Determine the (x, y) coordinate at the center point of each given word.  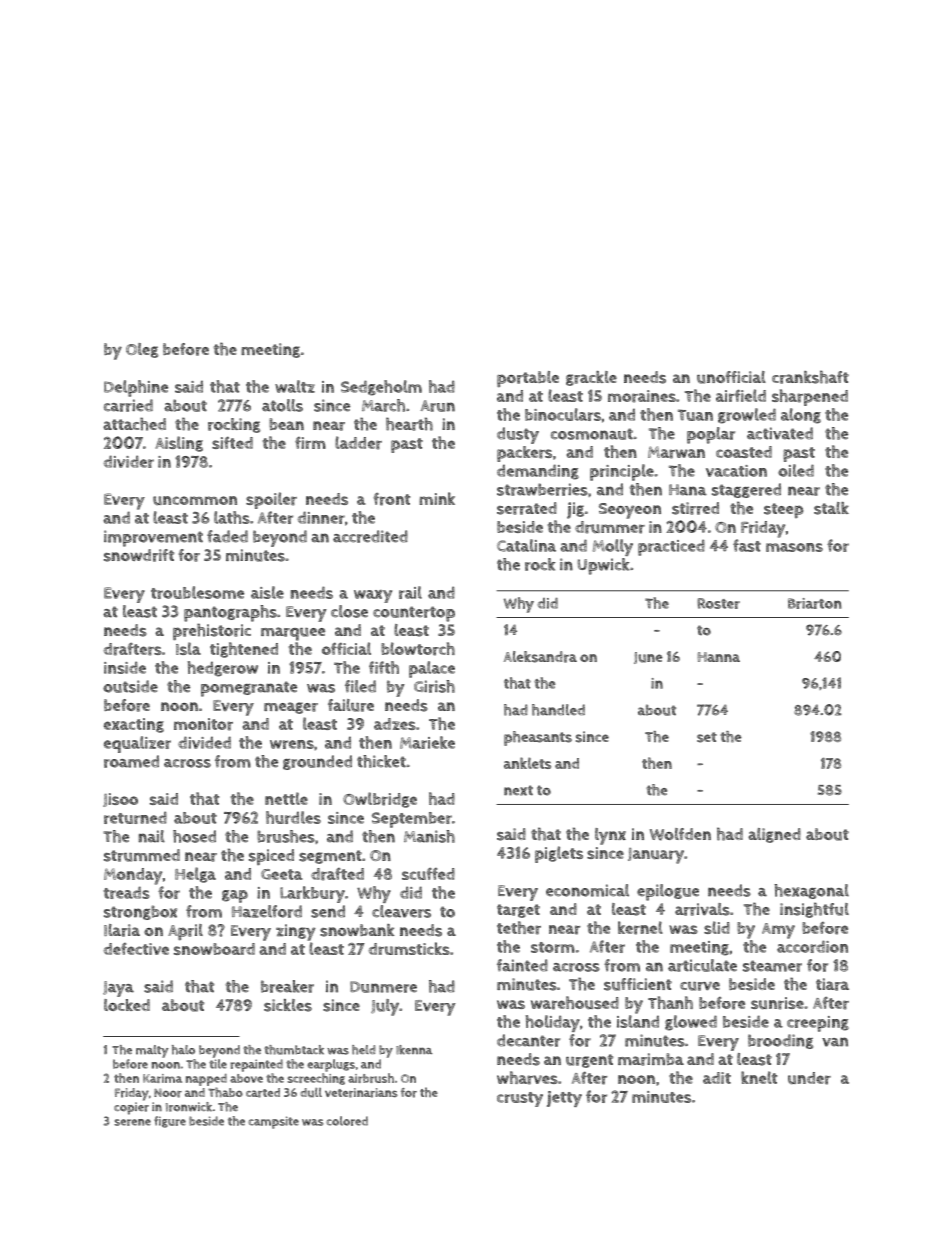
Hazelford (267, 911)
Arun (437, 406)
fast (747, 545)
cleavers (401, 911)
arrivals (702, 909)
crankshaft (810, 377)
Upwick (603, 566)
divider (129, 461)
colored (347, 1121)
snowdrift (139, 555)
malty (152, 1051)
